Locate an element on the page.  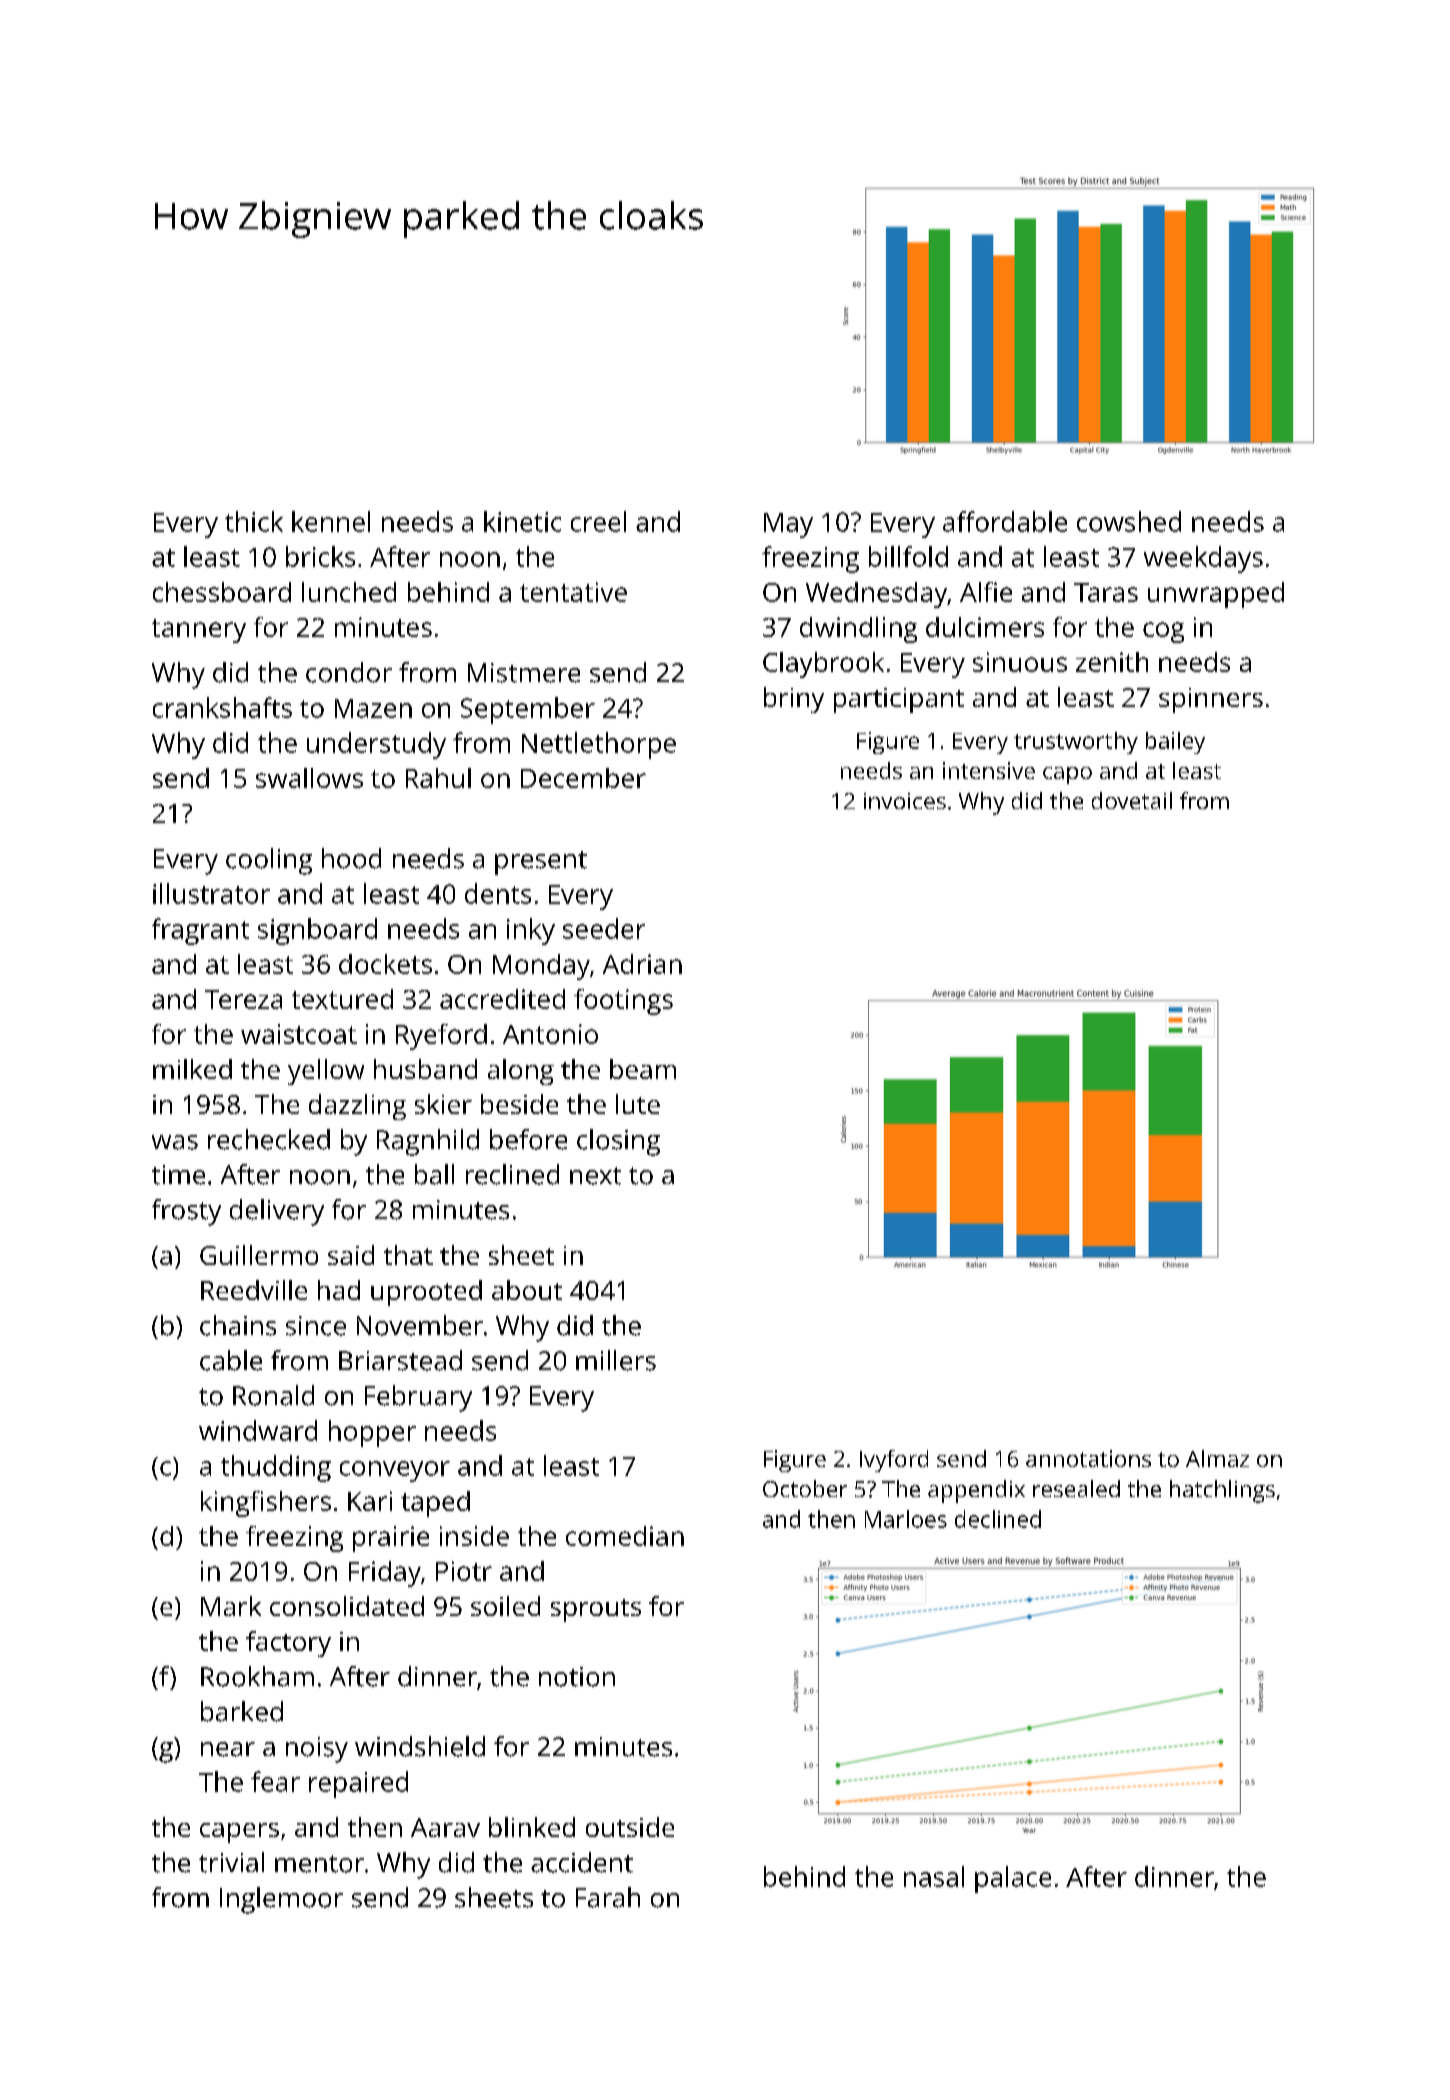
milked is located at coordinates (192, 1069).
